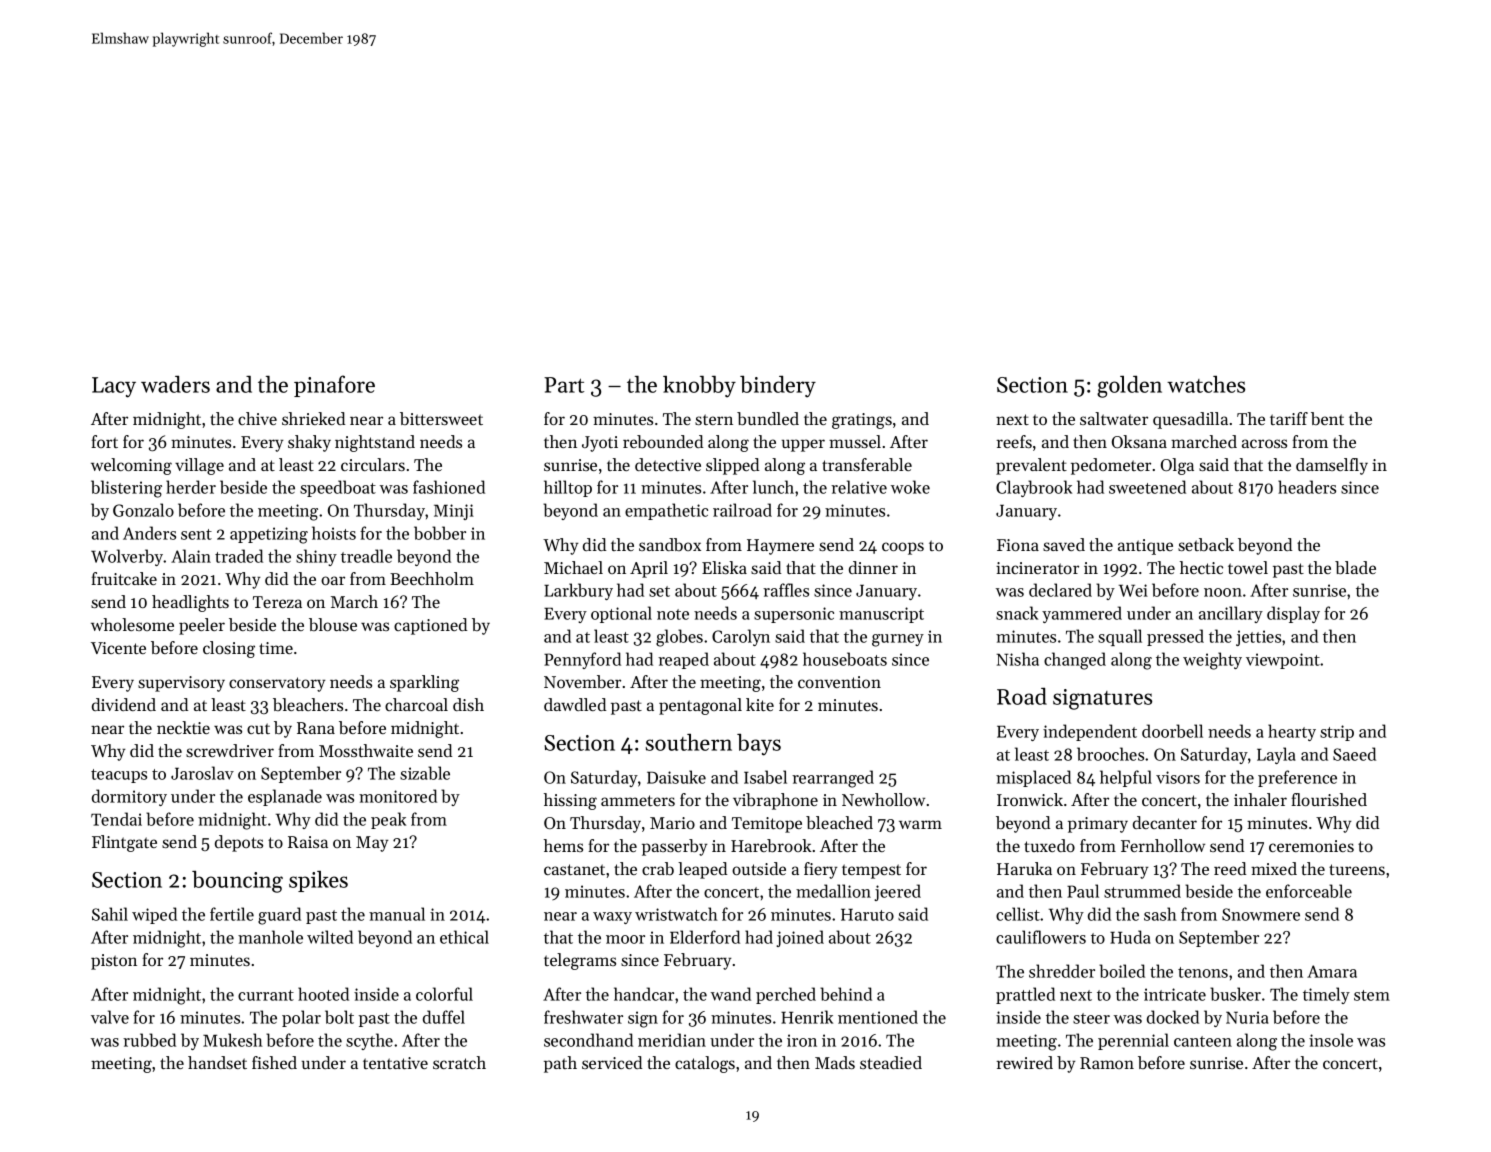 This screenshot has height=1152, width=1491. Describe the element at coordinates (318, 881) in the screenshot. I see `spikes` at that location.
